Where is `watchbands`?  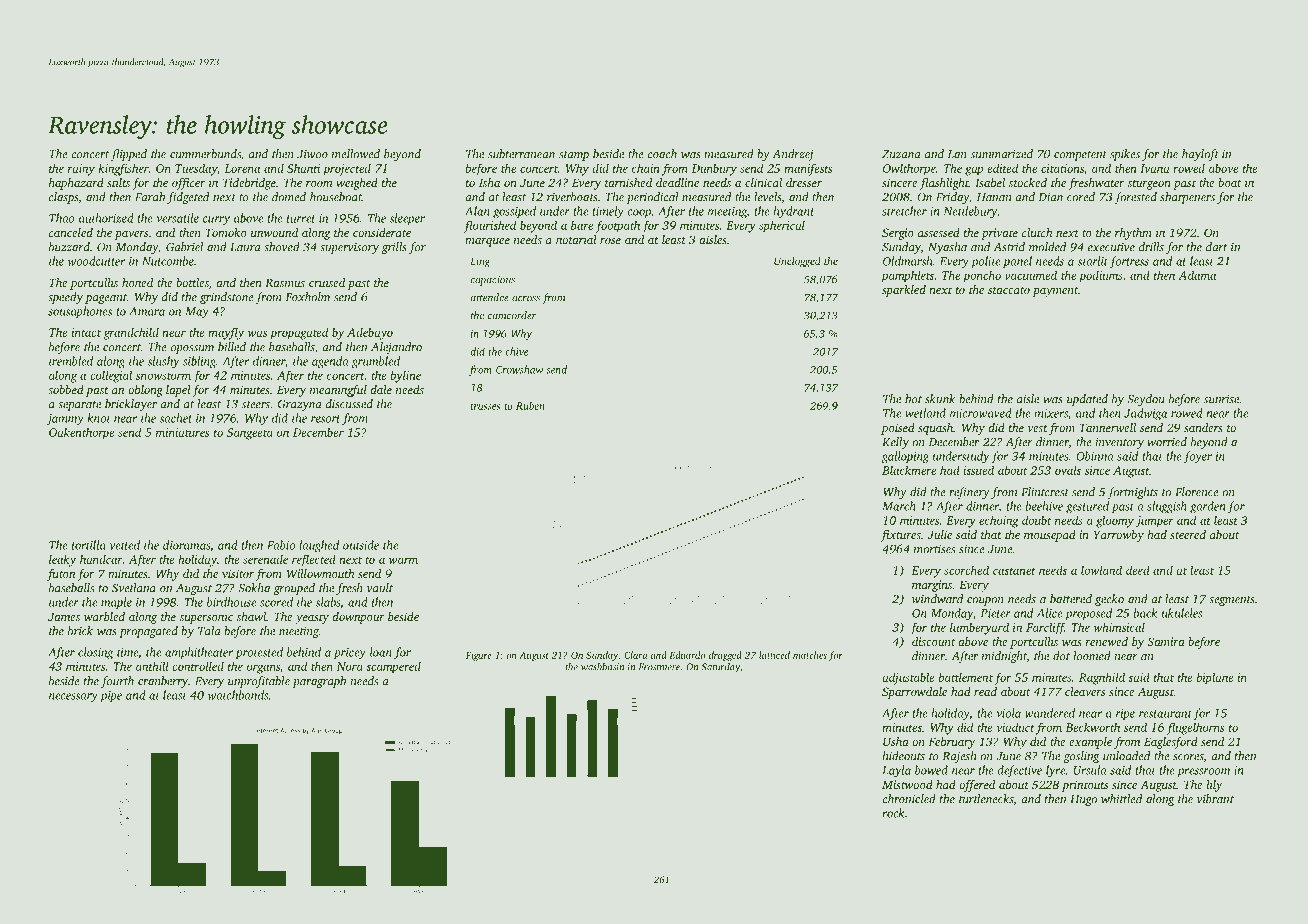
watchbands is located at coordinates (238, 695).
